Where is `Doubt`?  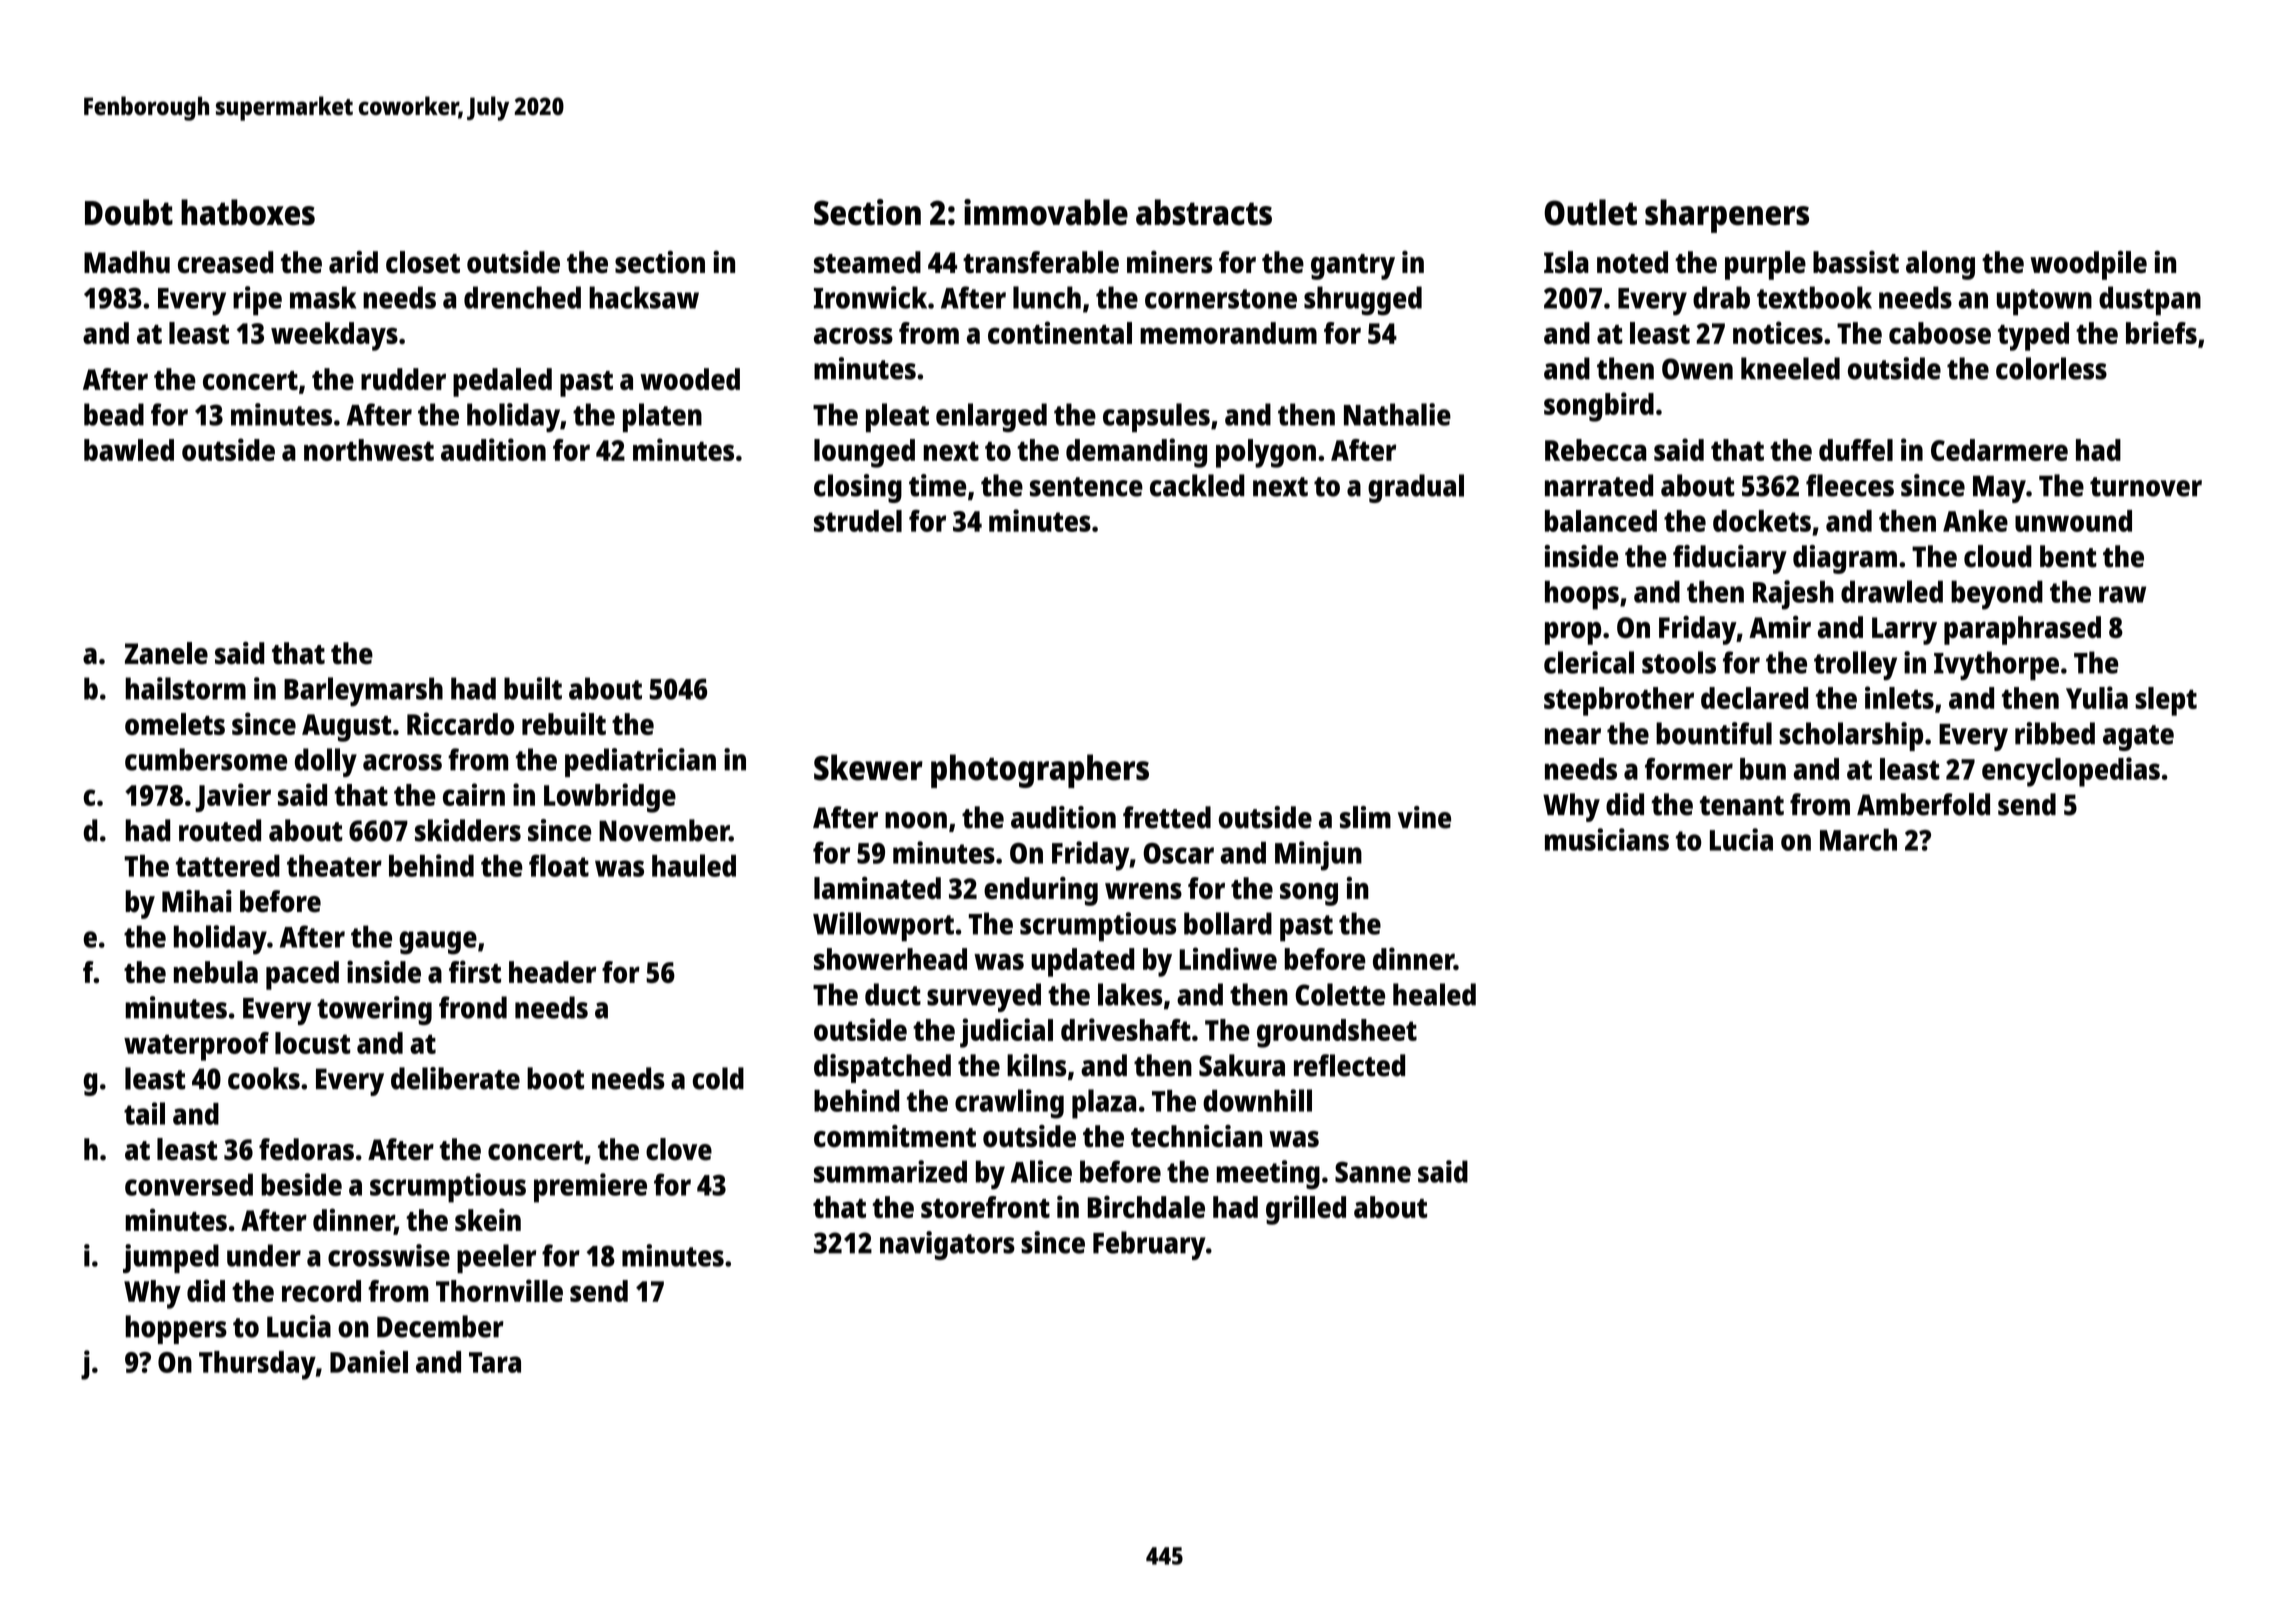
Doubt is located at coordinates (129, 212).
